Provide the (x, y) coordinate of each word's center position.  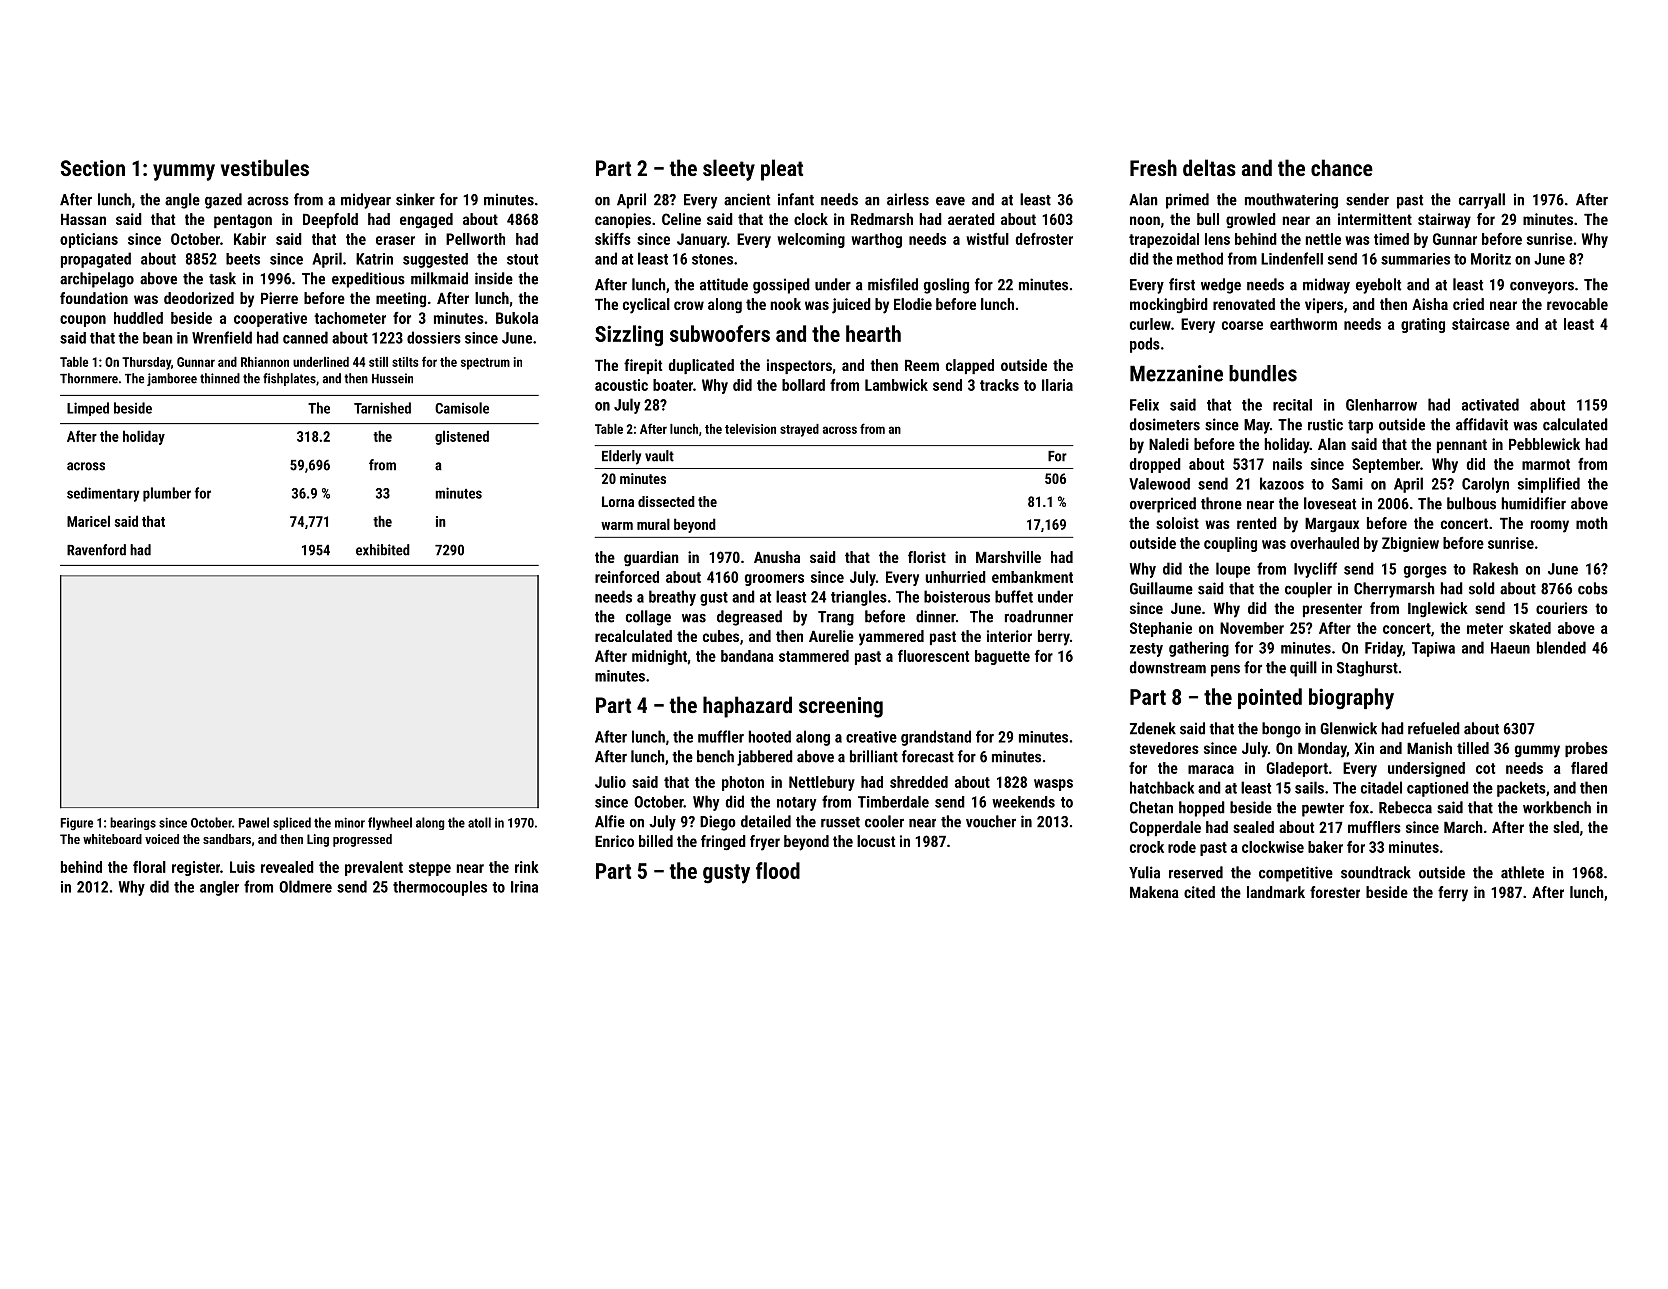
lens (1217, 239)
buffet (1014, 596)
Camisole (462, 408)
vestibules (265, 167)
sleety (729, 170)
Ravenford (96, 550)
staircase (1481, 324)
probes (1586, 749)
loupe (1233, 570)
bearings (133, 823)
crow (689, 305)
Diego (718, 823)
